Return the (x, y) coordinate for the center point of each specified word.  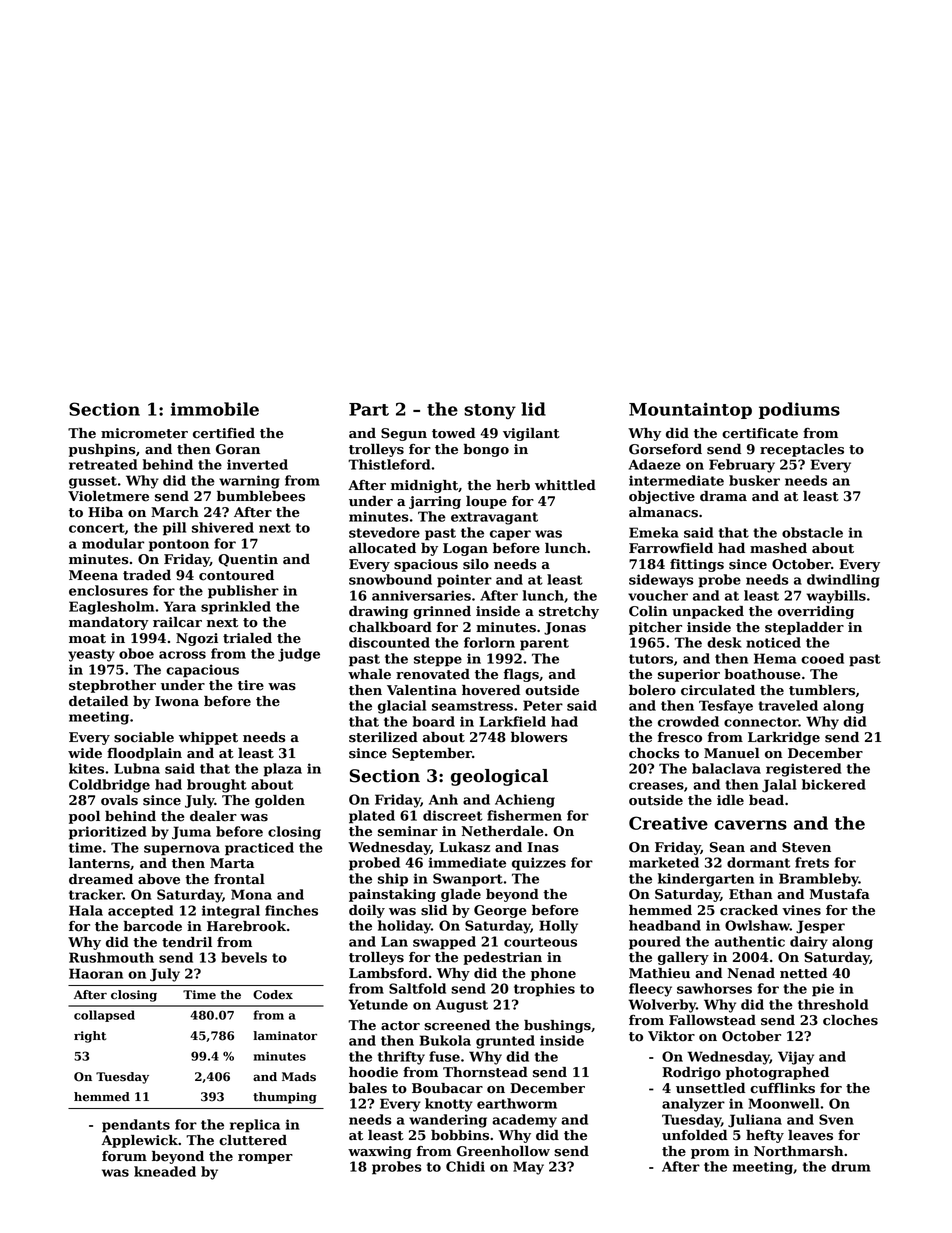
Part (369, 409)
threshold (833, 1004)
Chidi (465, 1166)
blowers (539, 737)
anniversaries (421, 595)
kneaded (165, 1171)
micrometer (144, 433)
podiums (799, 410)
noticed (773, 642)
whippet (208, 738)
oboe (136, 653)
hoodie (373, 1072)
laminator (285, 1036)
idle (730, 800)
